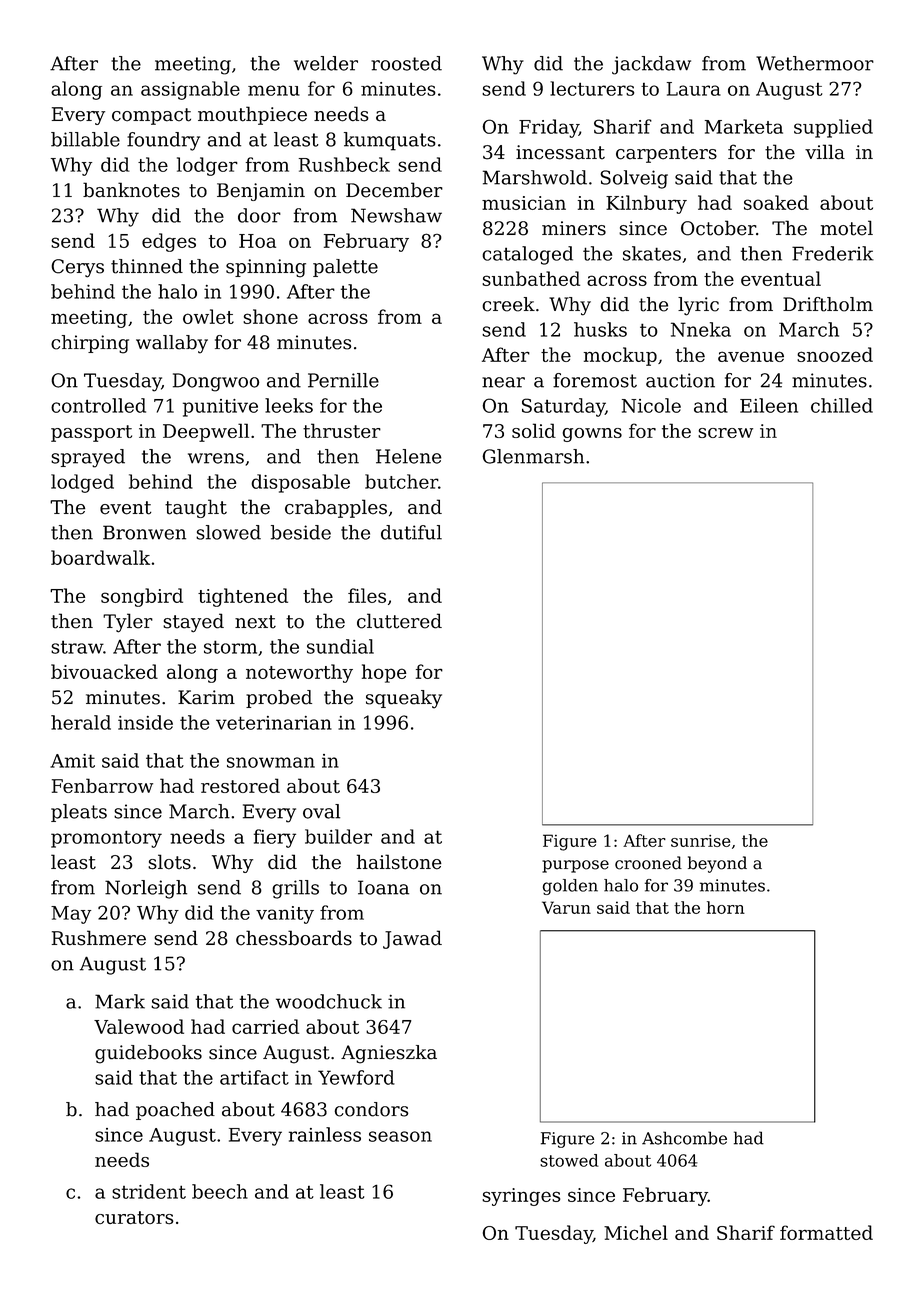  Describe the element at coordinates (700, 841) in the screenshot. I see `sunrise` at that location.
